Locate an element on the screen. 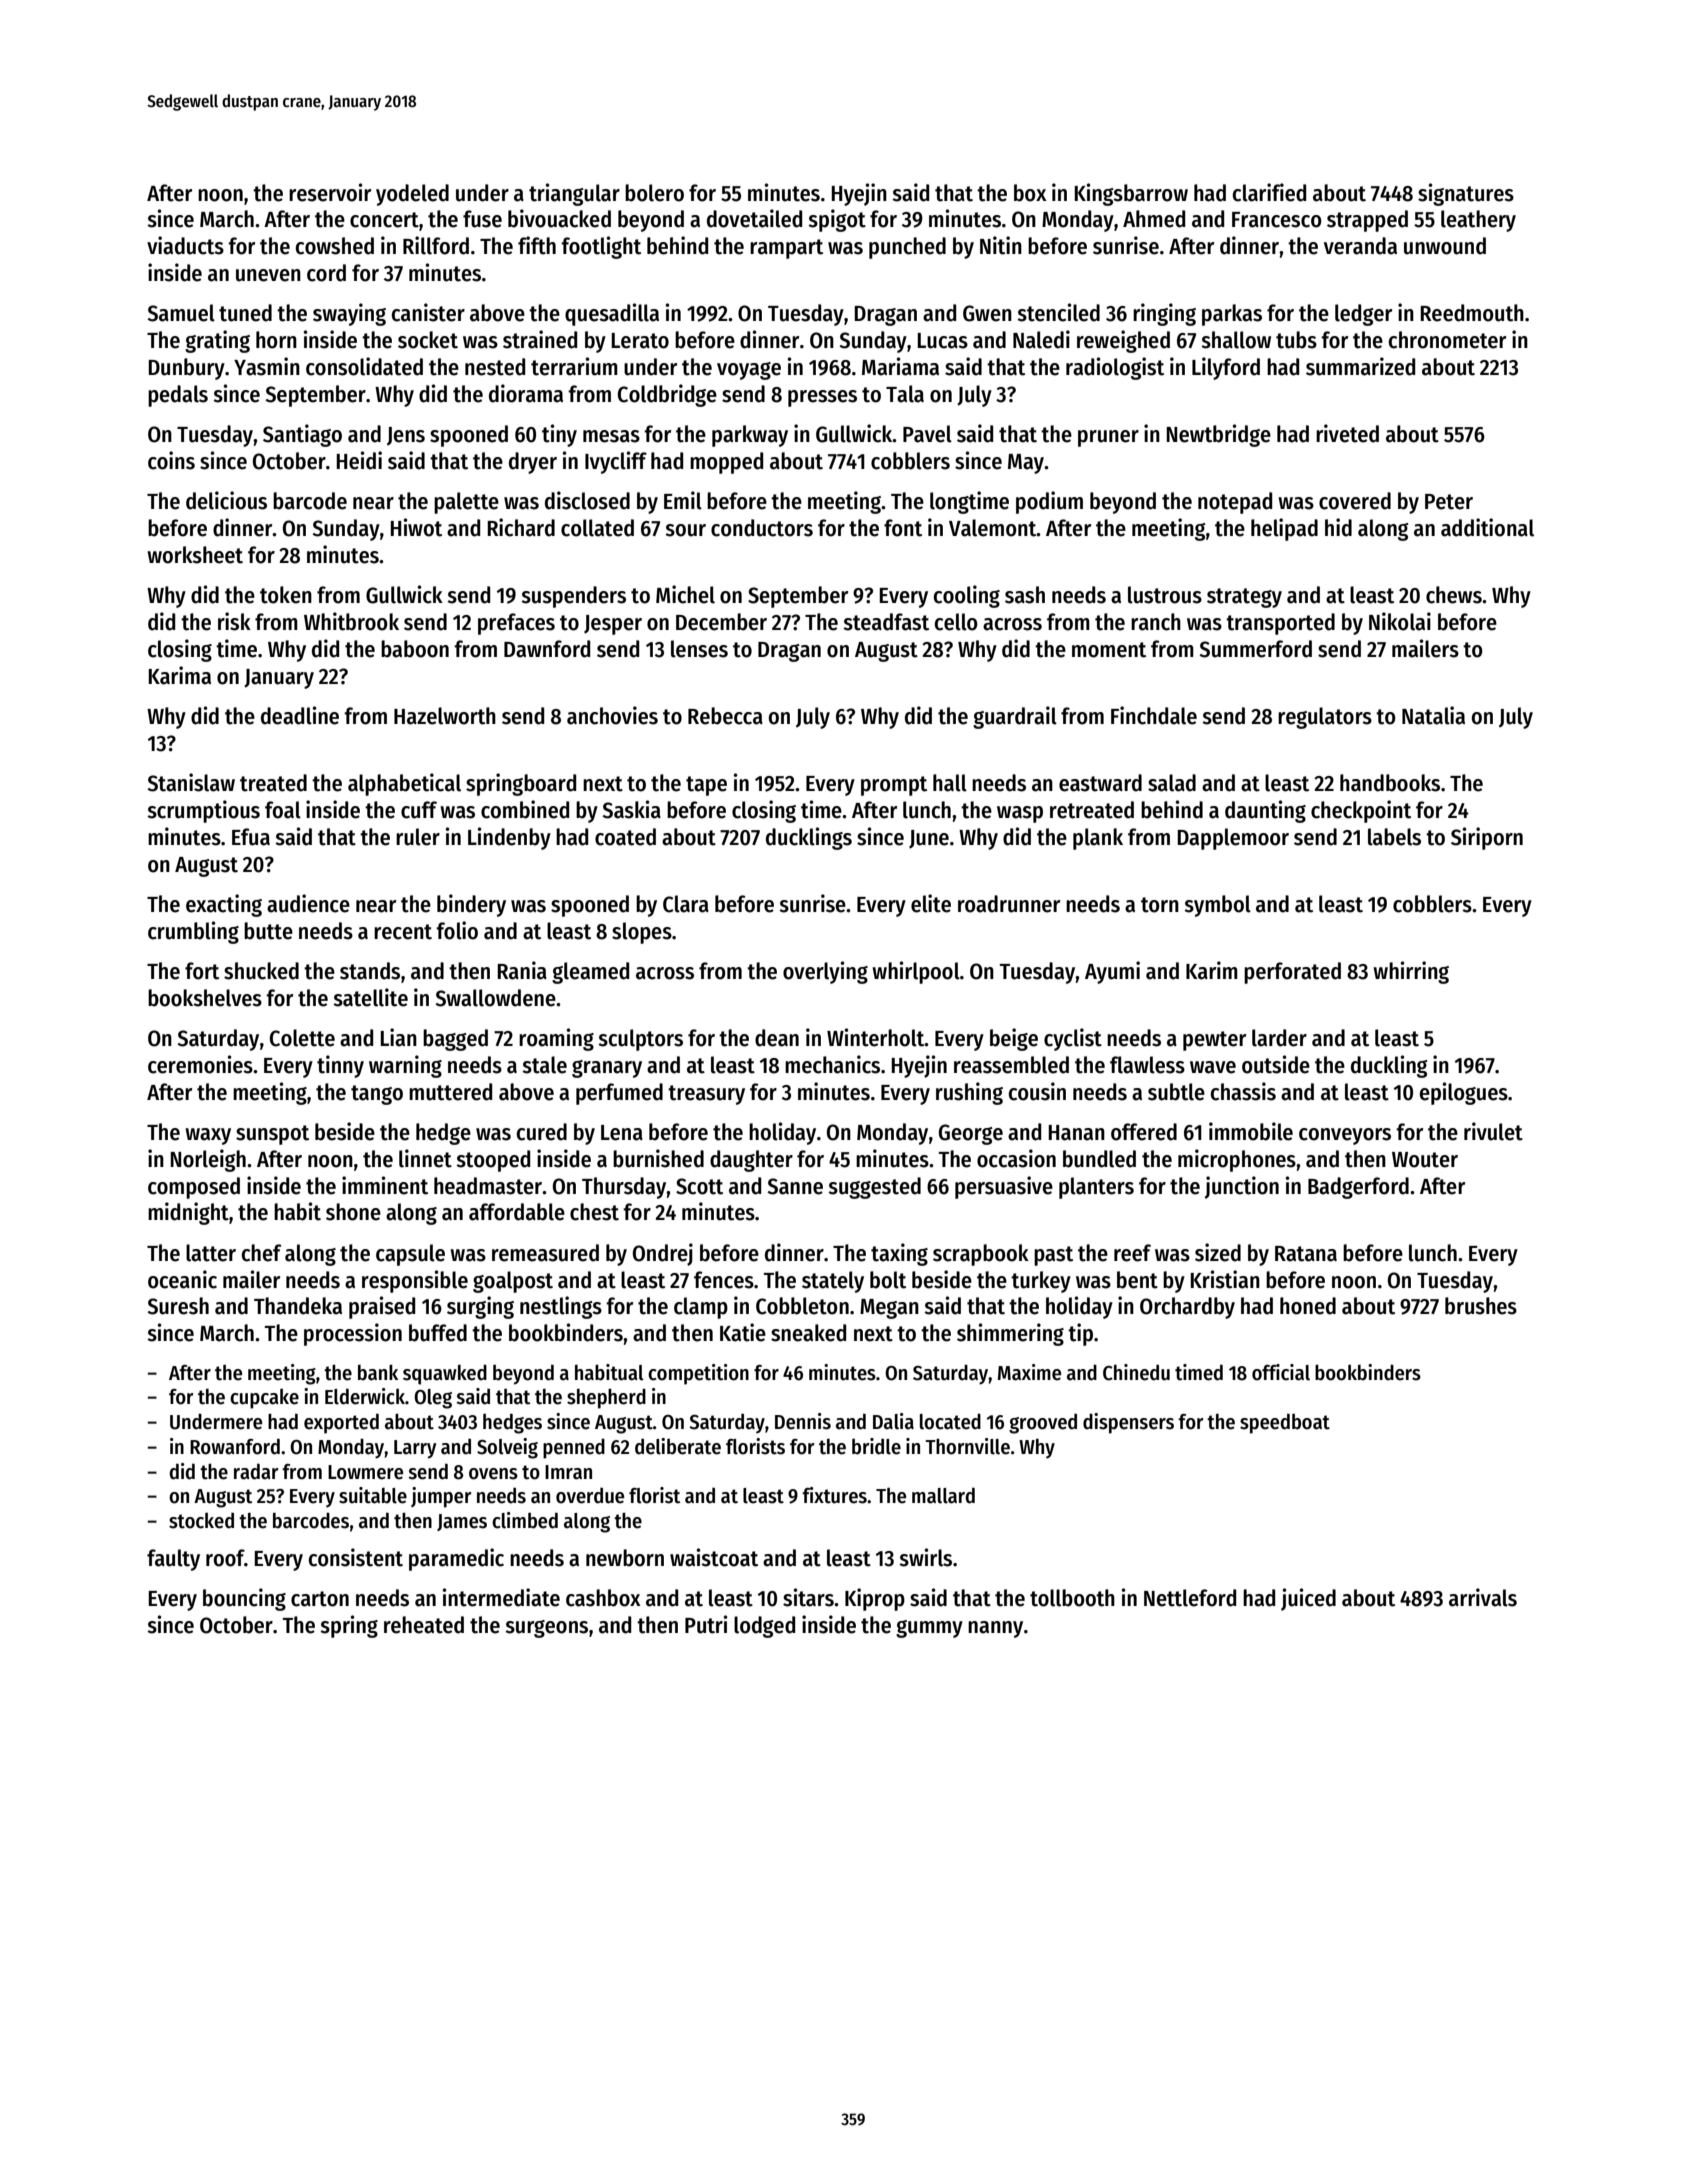  Lindenby is located at coordinates (509, 838).
